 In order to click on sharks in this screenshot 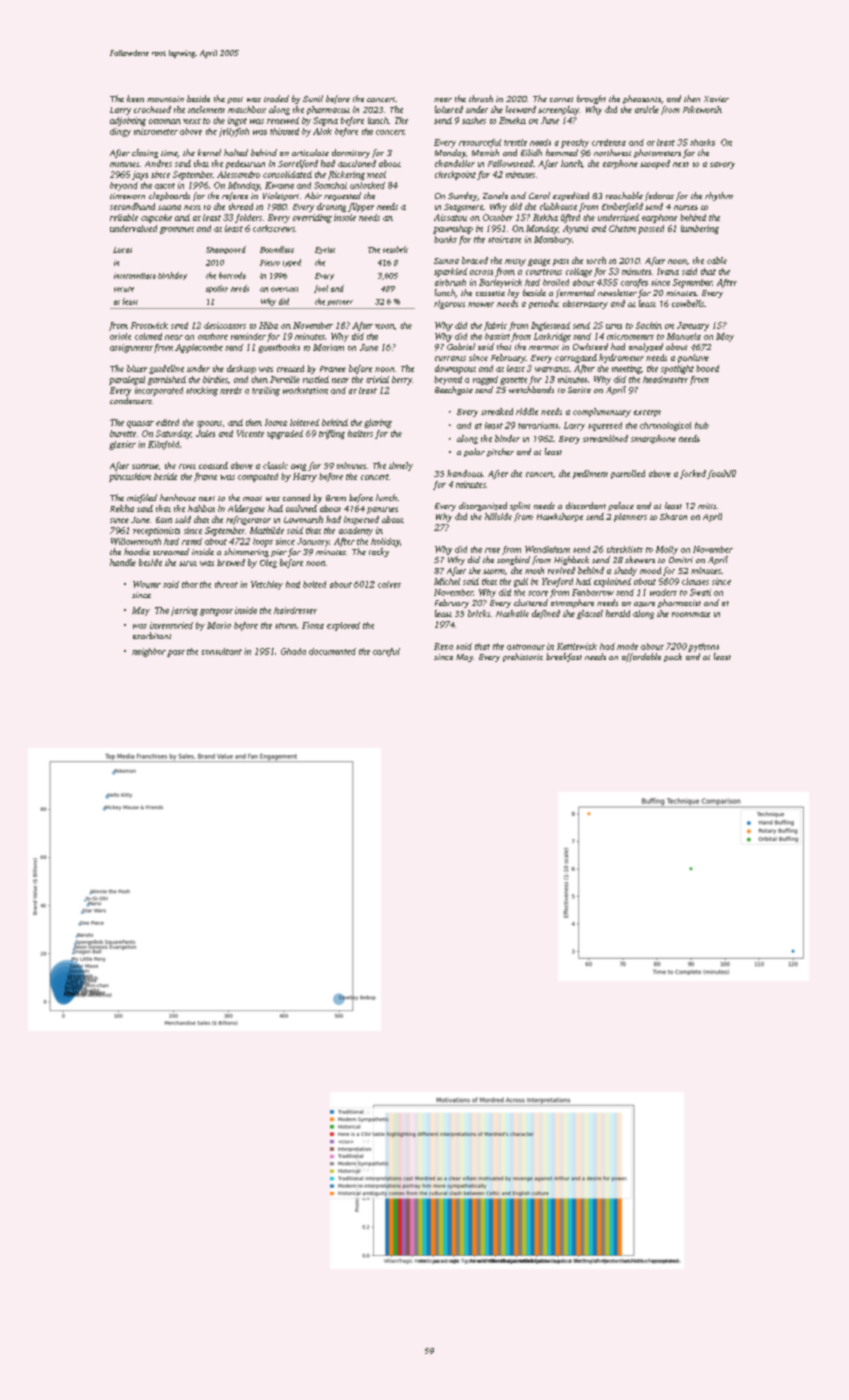, I will do `click(702, 142)`.
